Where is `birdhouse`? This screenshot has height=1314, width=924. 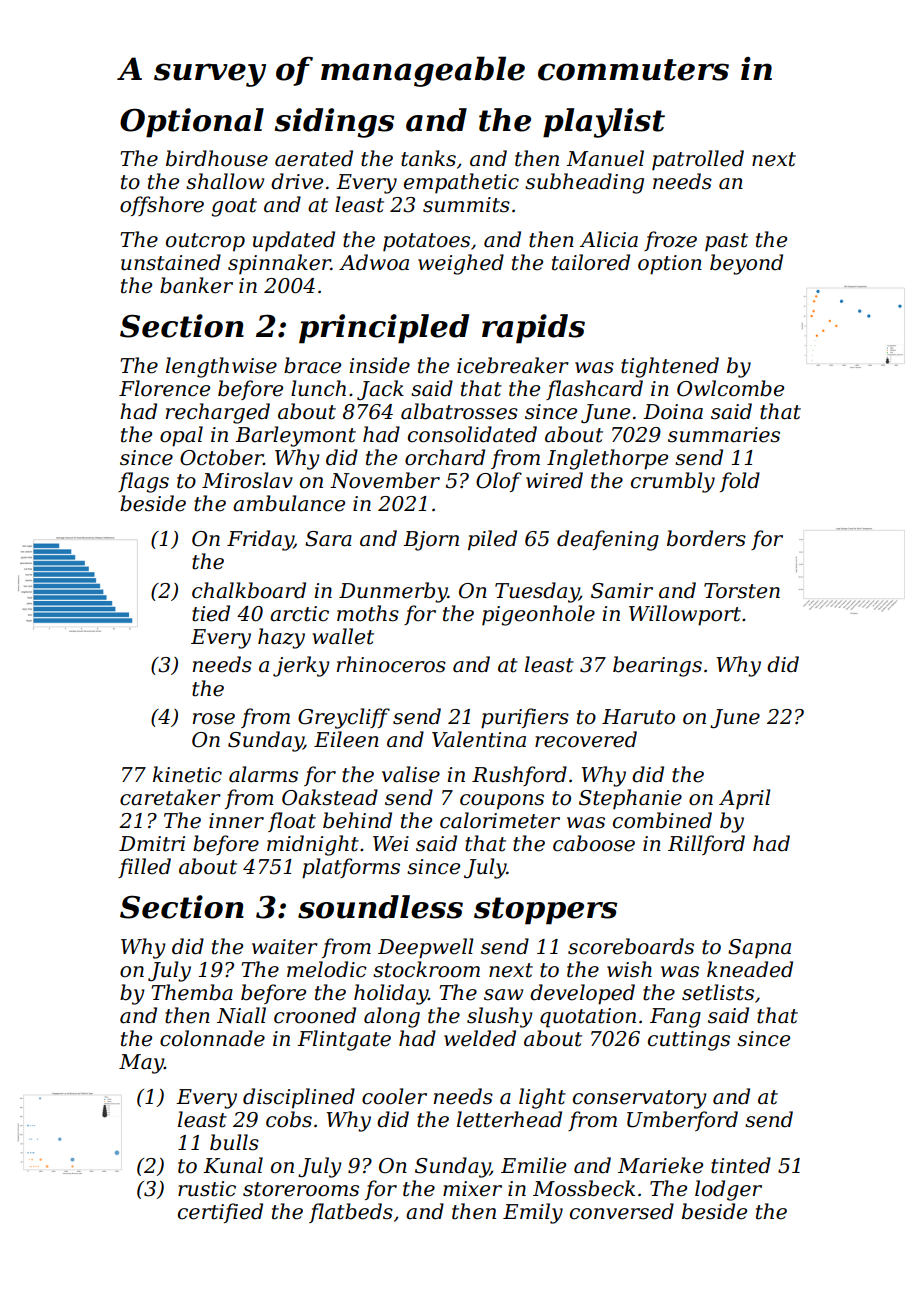 birdhouse is located at coordinates (217, 158).
